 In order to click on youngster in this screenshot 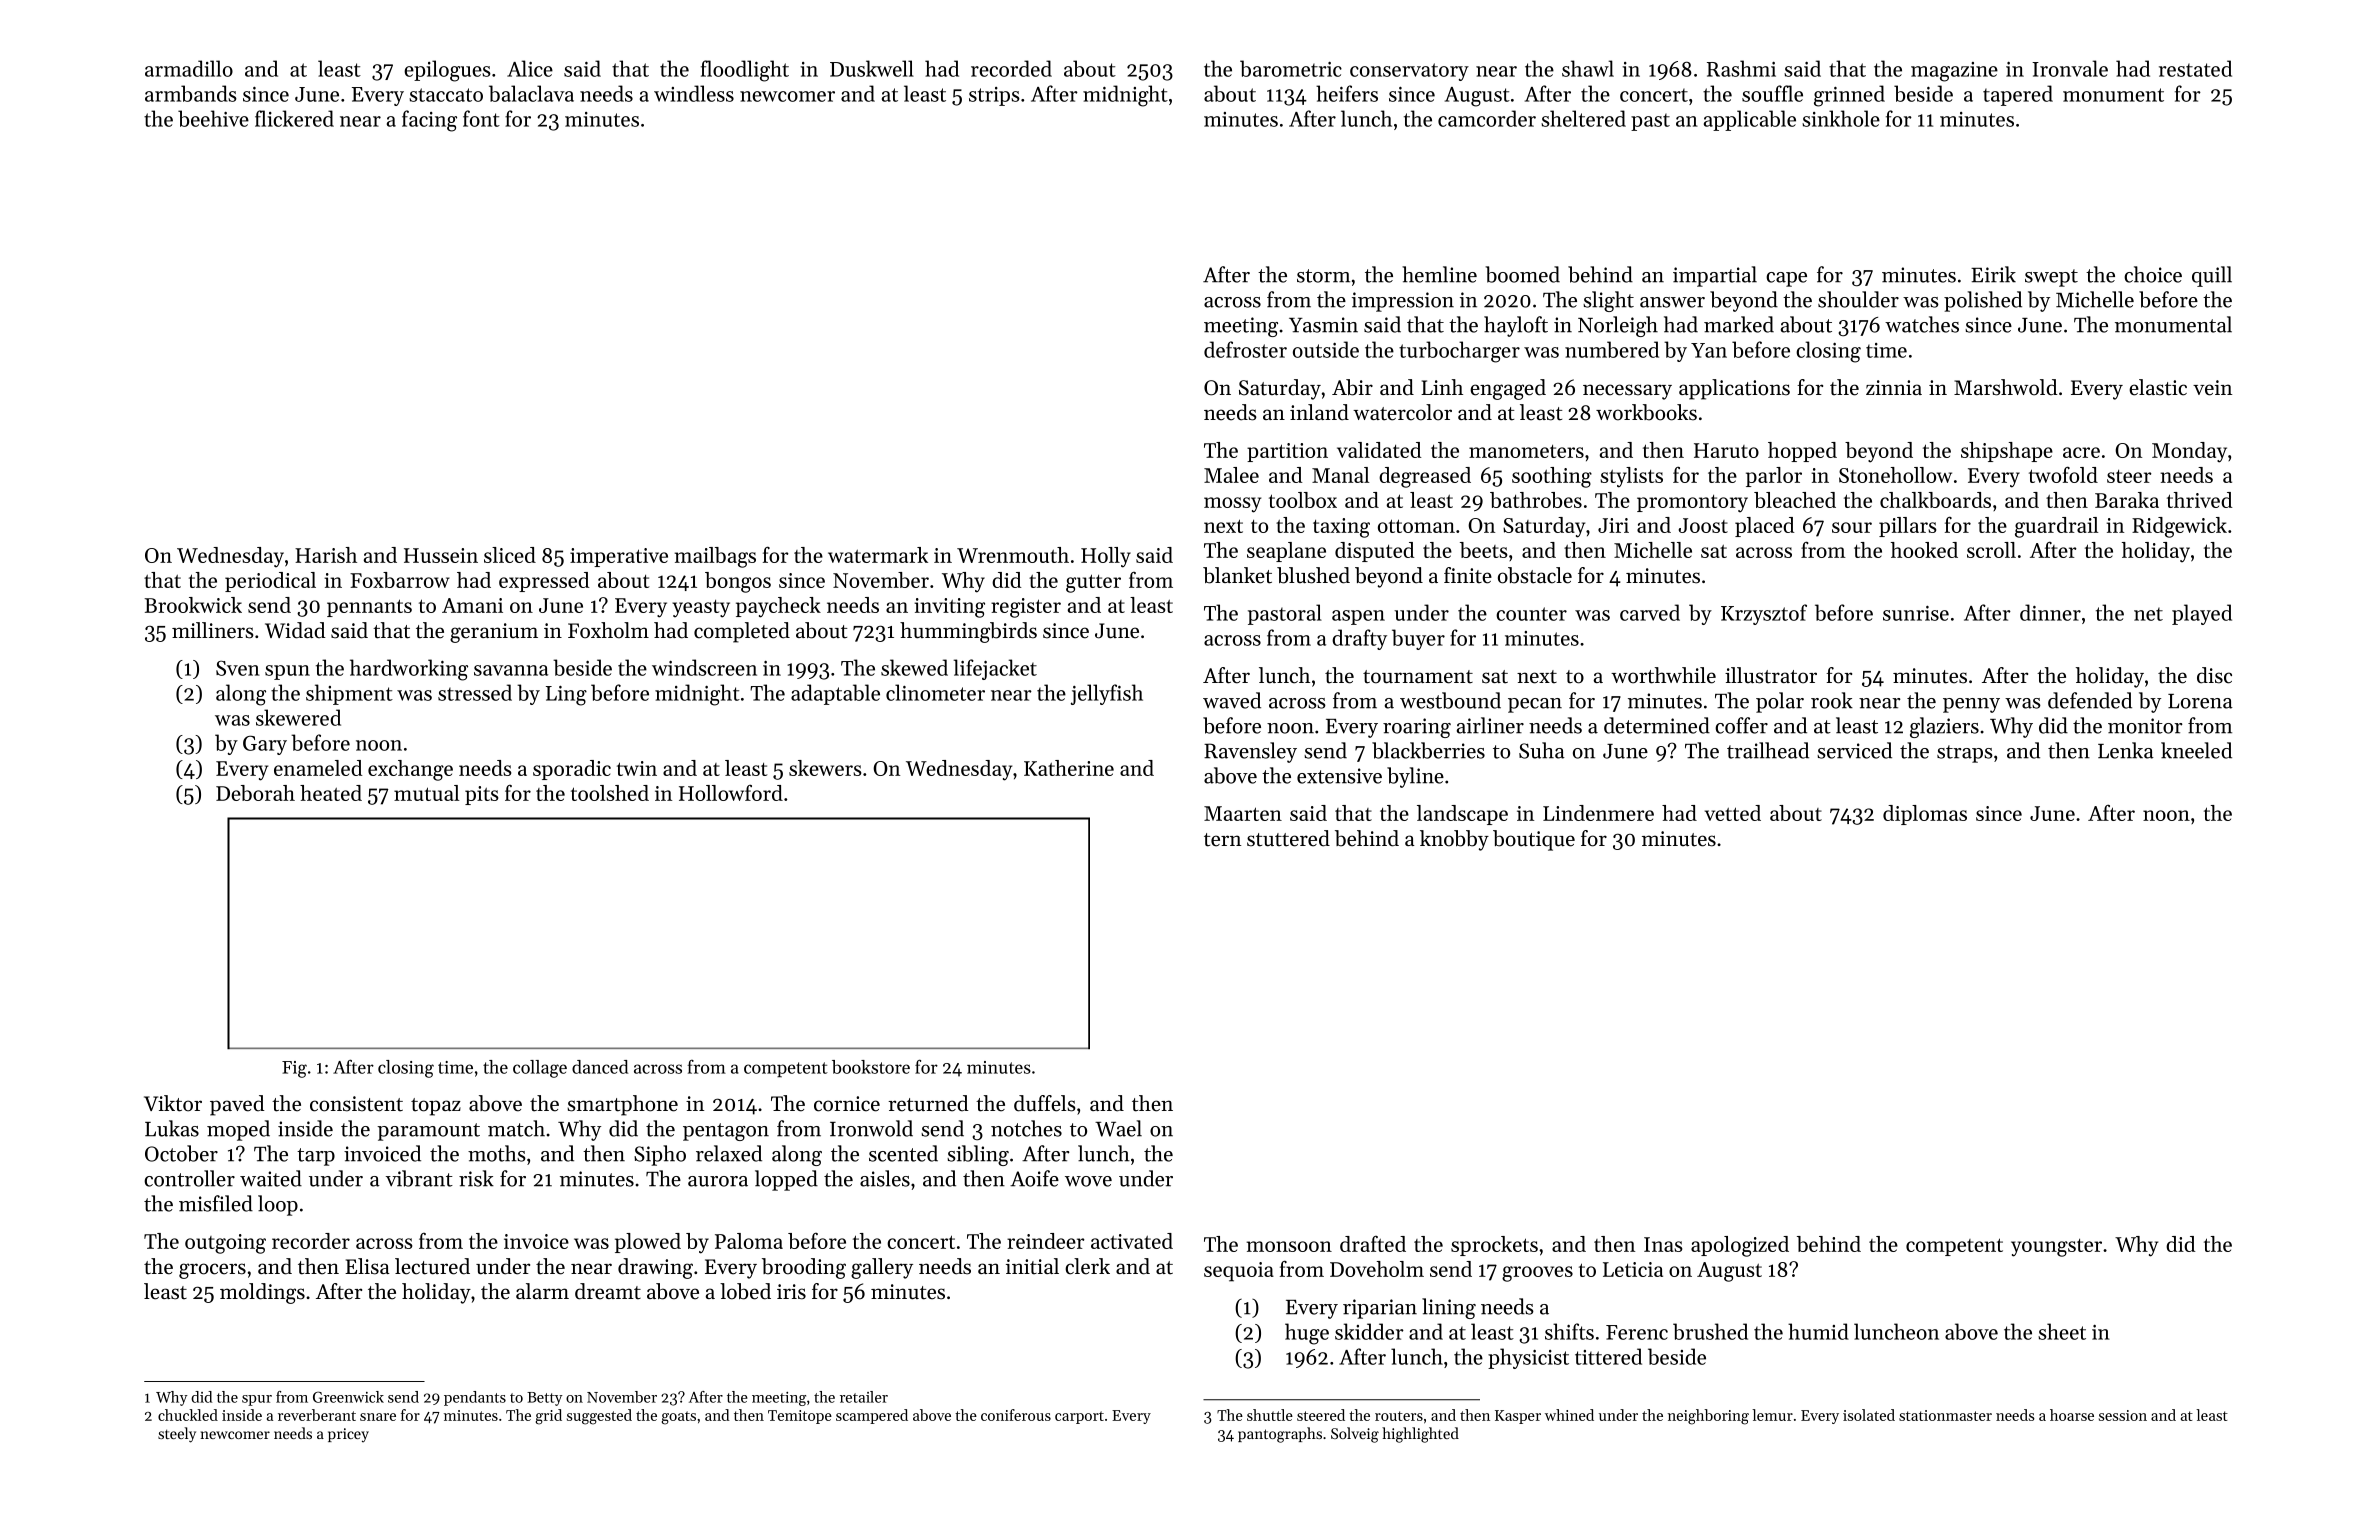, I will do `click(2056, 1248)`.
